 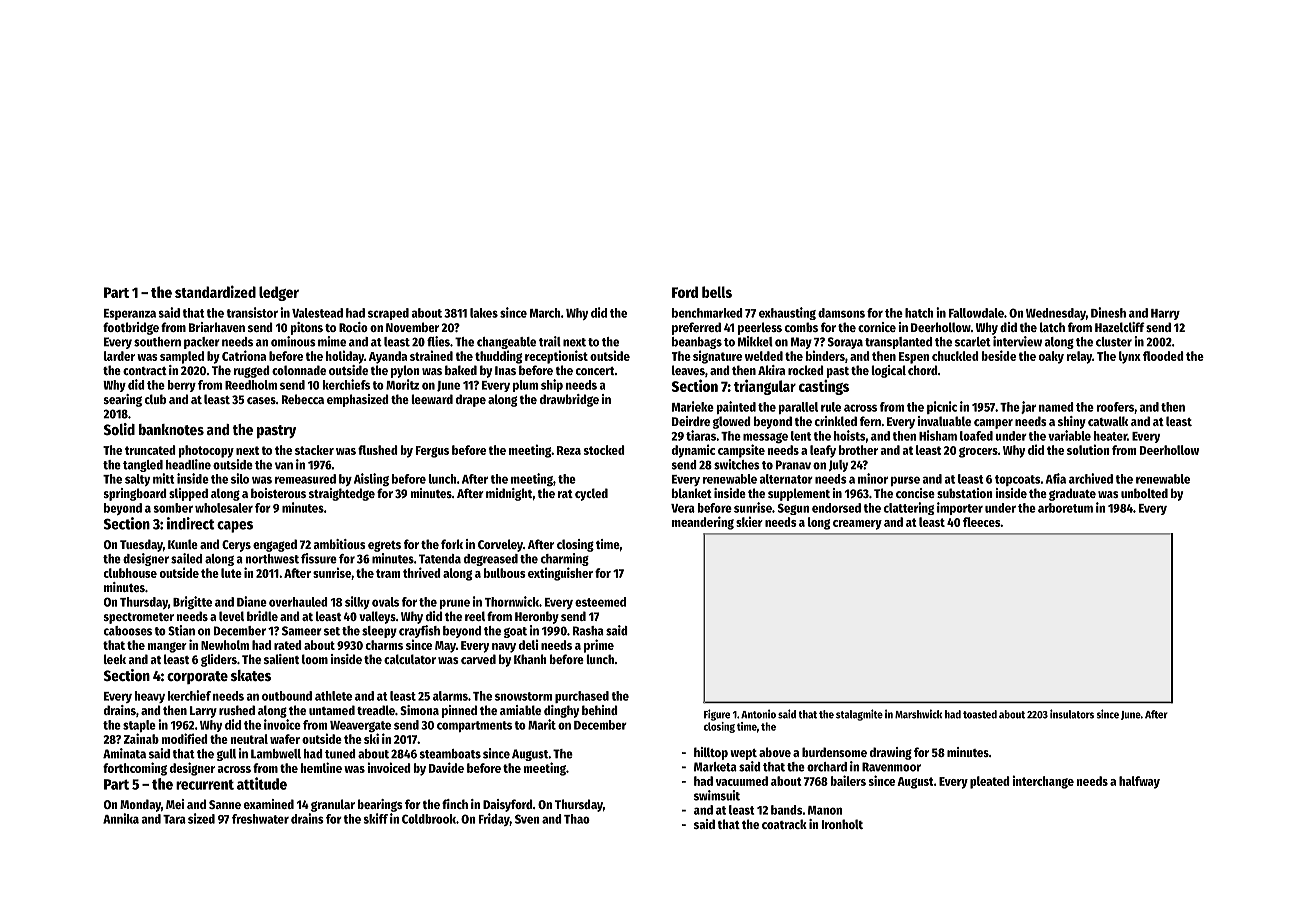 I want to click on valleys, so click(x=377, y=617).
